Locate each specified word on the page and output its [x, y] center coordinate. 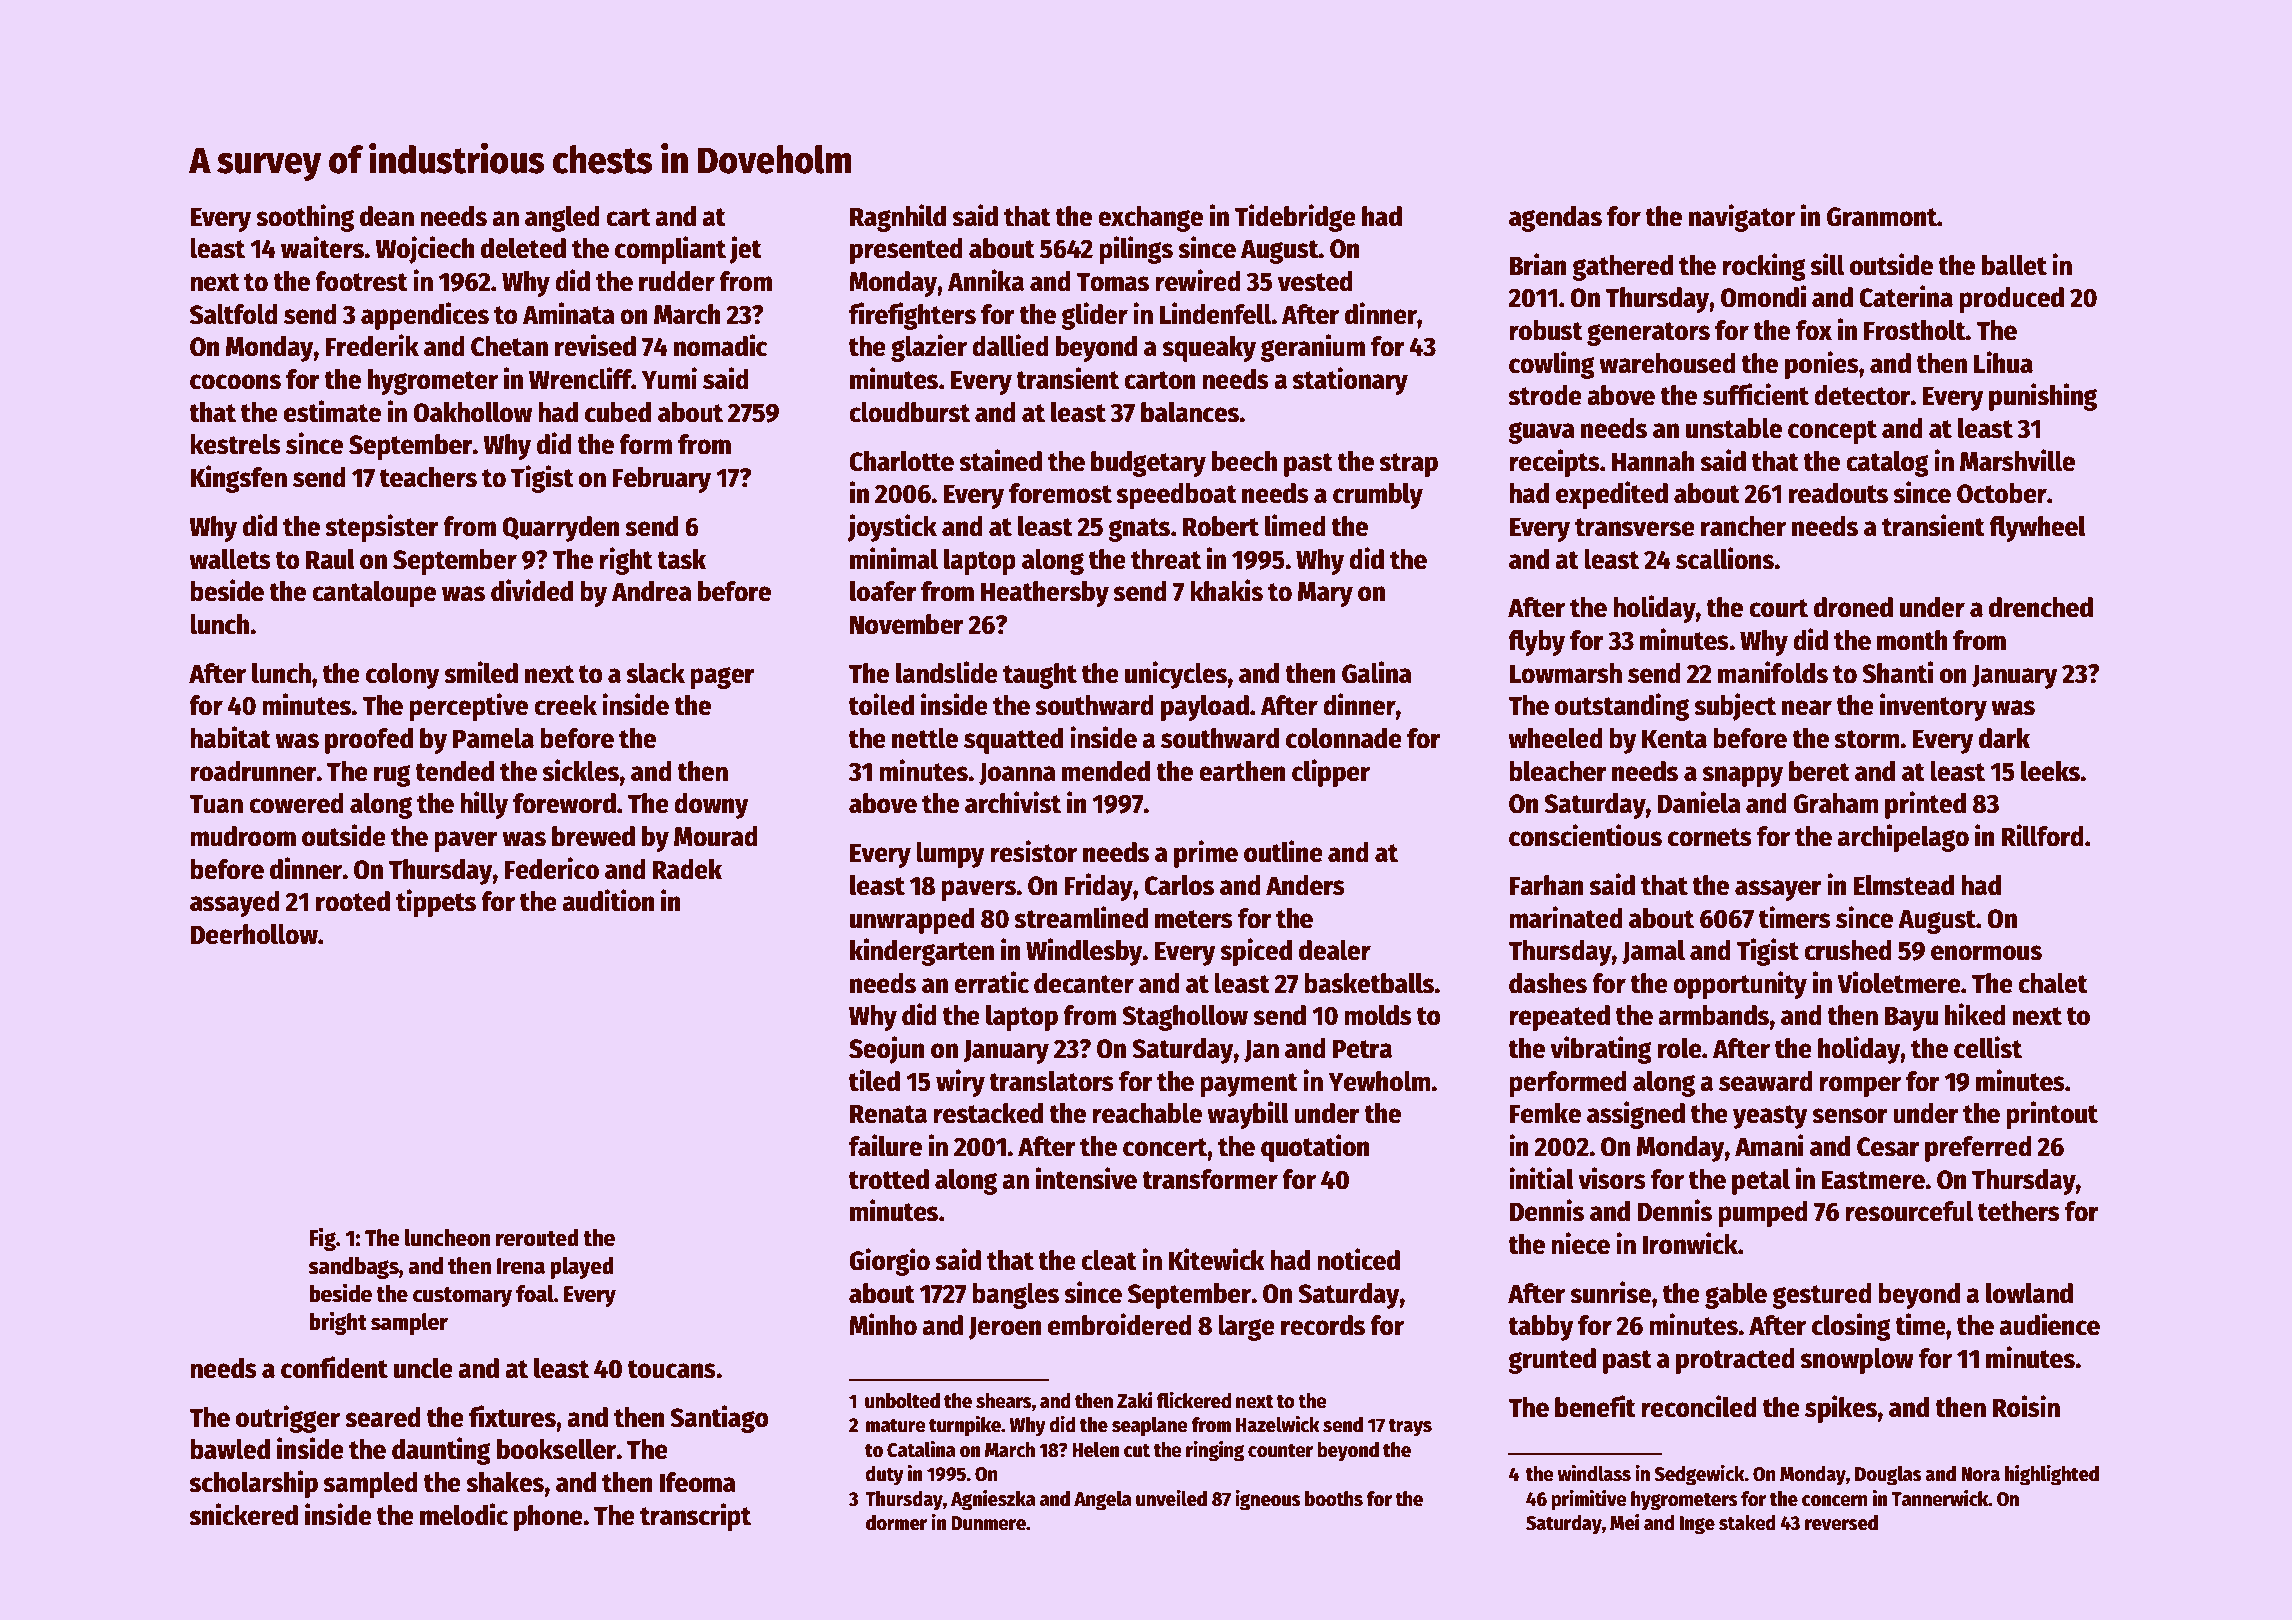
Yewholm [1379, 1081]
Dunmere [988, 1523]
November [907, 624]
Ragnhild [898, 218]
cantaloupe [374, 594]
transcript [695, 1517]
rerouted [537, 1238]
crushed [1848, 950]
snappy [1742, 776]
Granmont [1882, 217]
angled [562, 219]
